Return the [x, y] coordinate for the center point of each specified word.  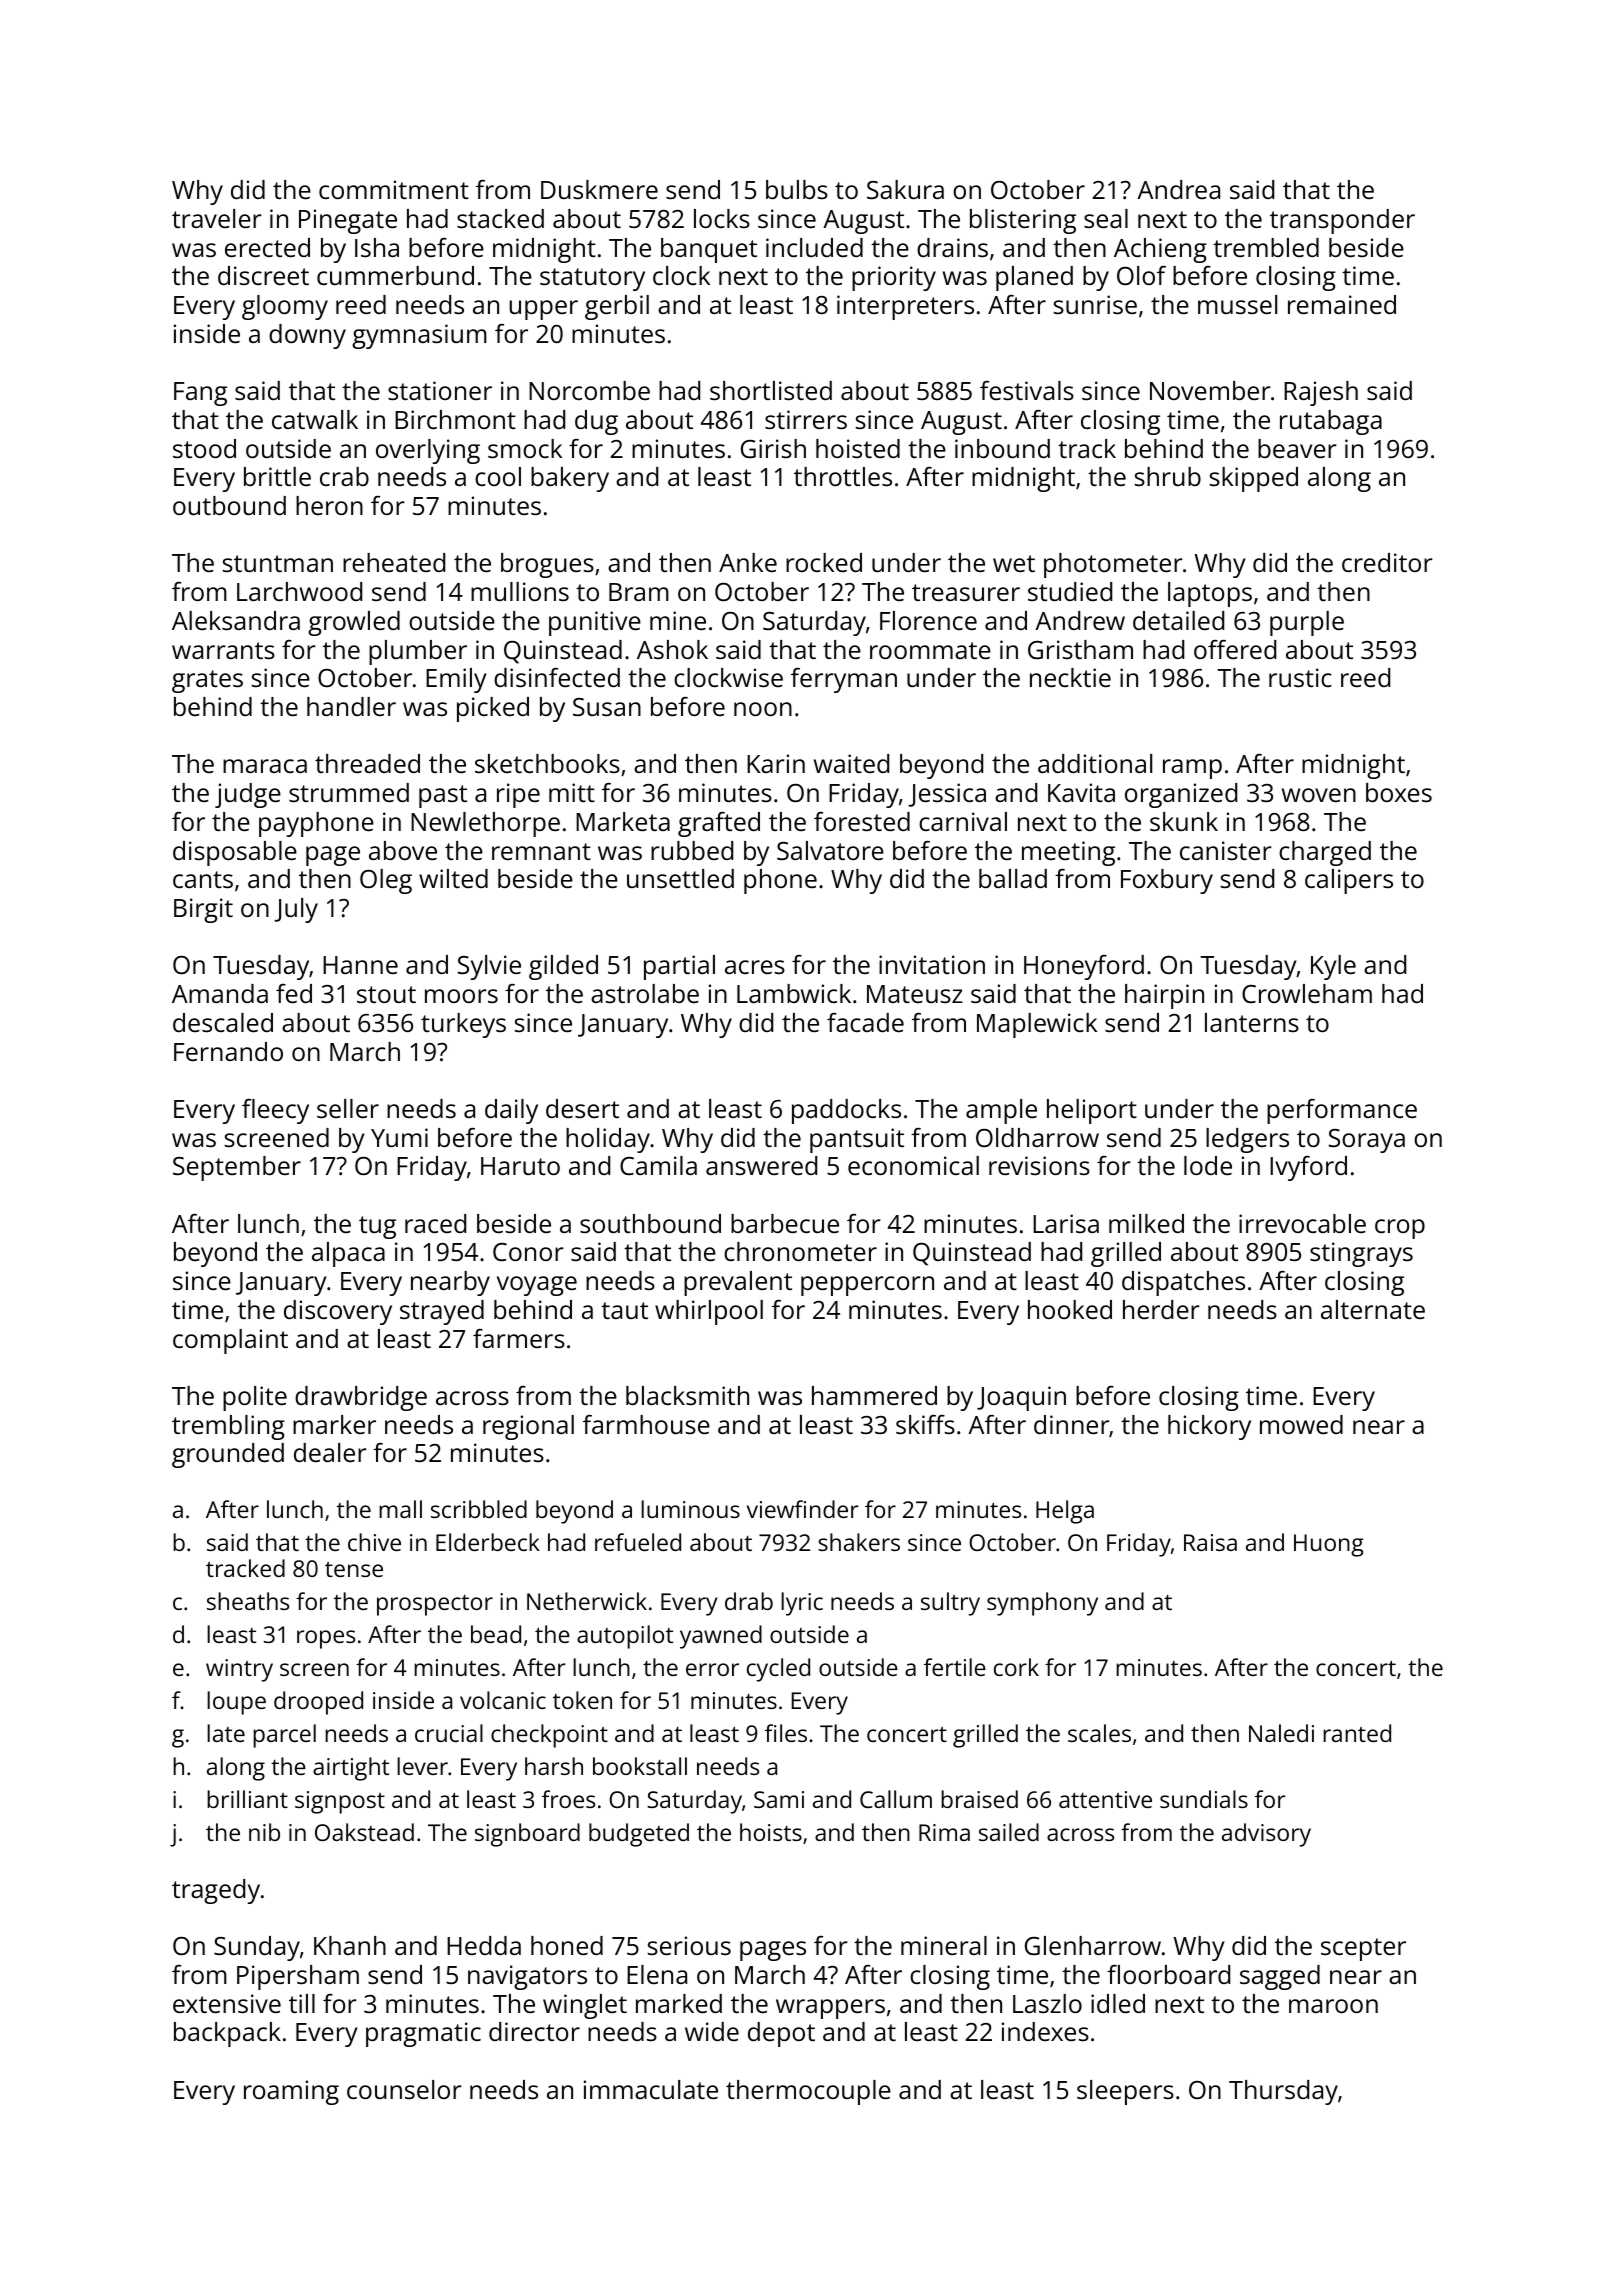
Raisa [1210, 1542]
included [814, 247]
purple [1307, 623]
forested [862, 821]
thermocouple [808, 2092]
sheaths [248, 1601]
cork [1016, 1667]
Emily [456, 680]
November [1210, 390]
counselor [404, 2089]
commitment [394, 189]
